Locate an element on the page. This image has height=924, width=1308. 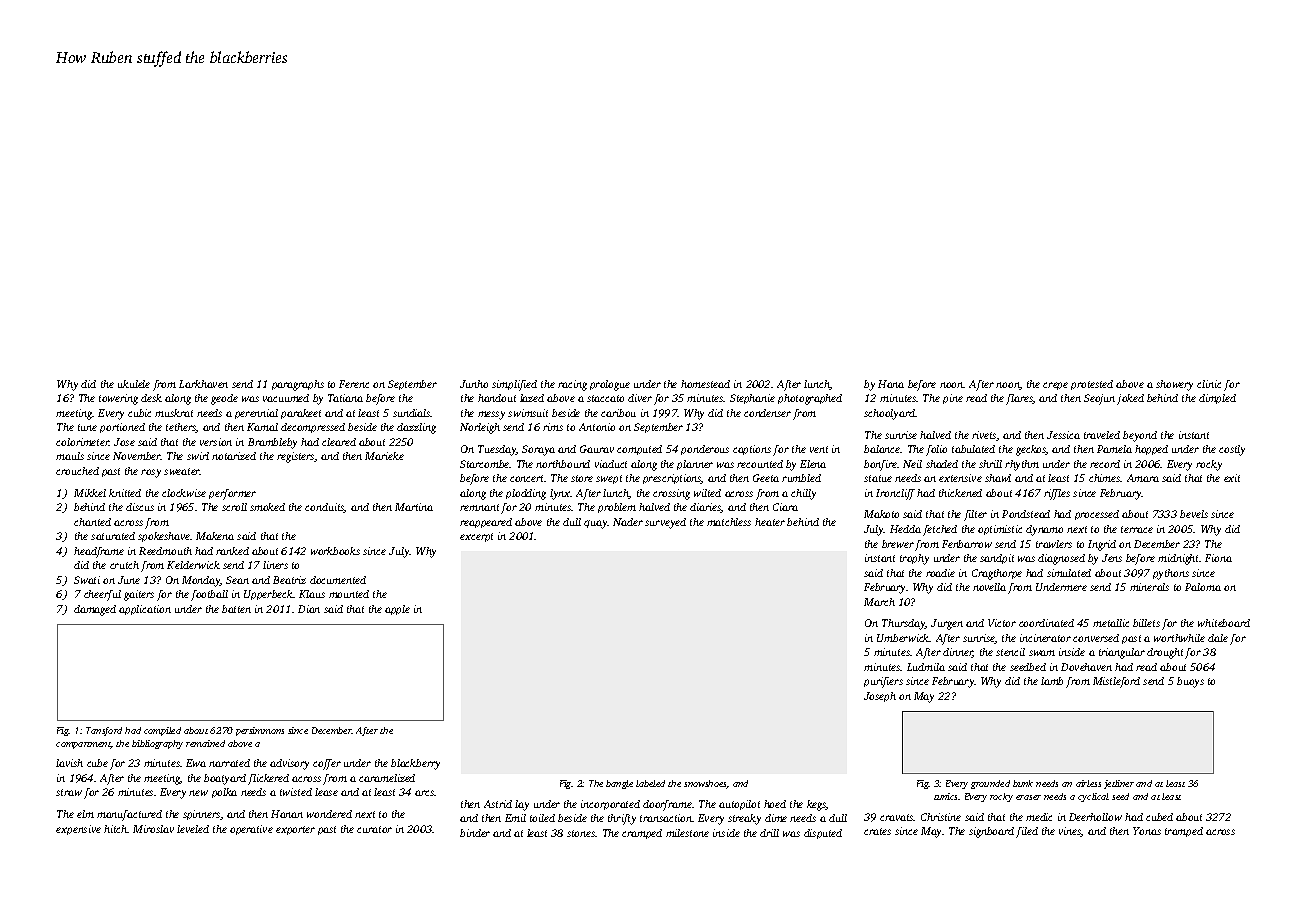
buoys is located at coordinates (1190, 682).
